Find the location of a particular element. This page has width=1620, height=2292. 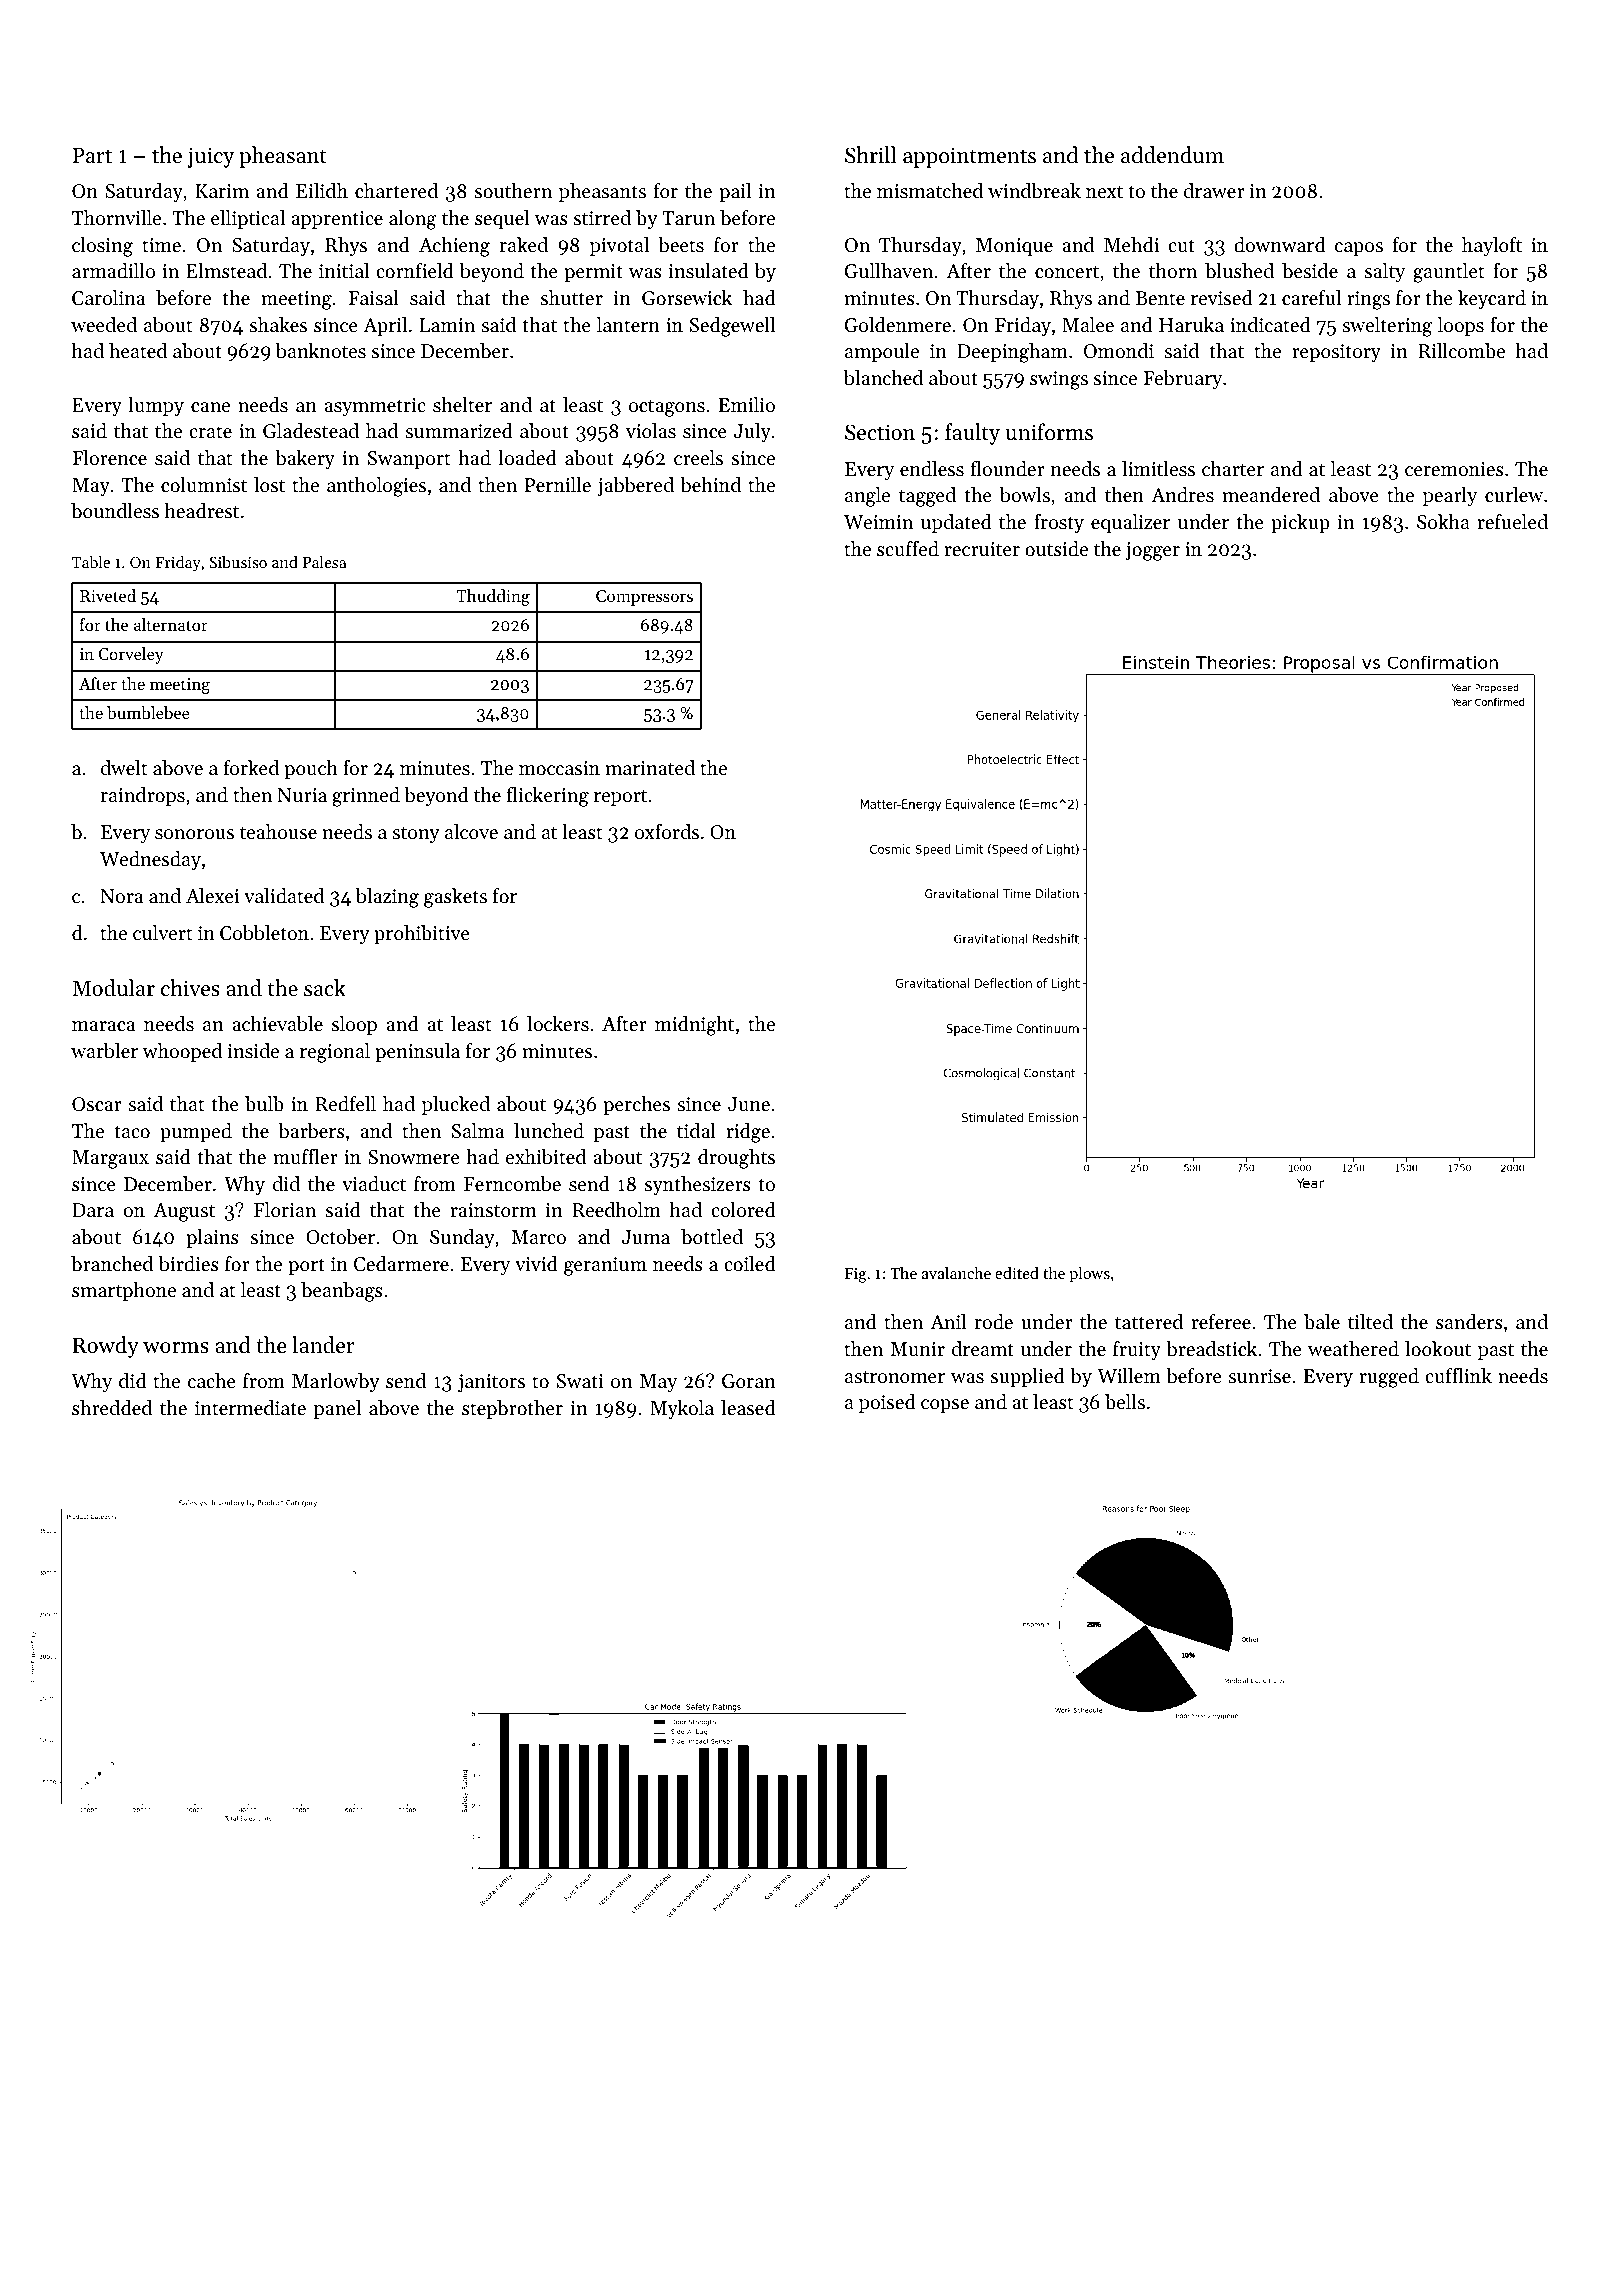

scuffed is located at coordinates (908, 549).
